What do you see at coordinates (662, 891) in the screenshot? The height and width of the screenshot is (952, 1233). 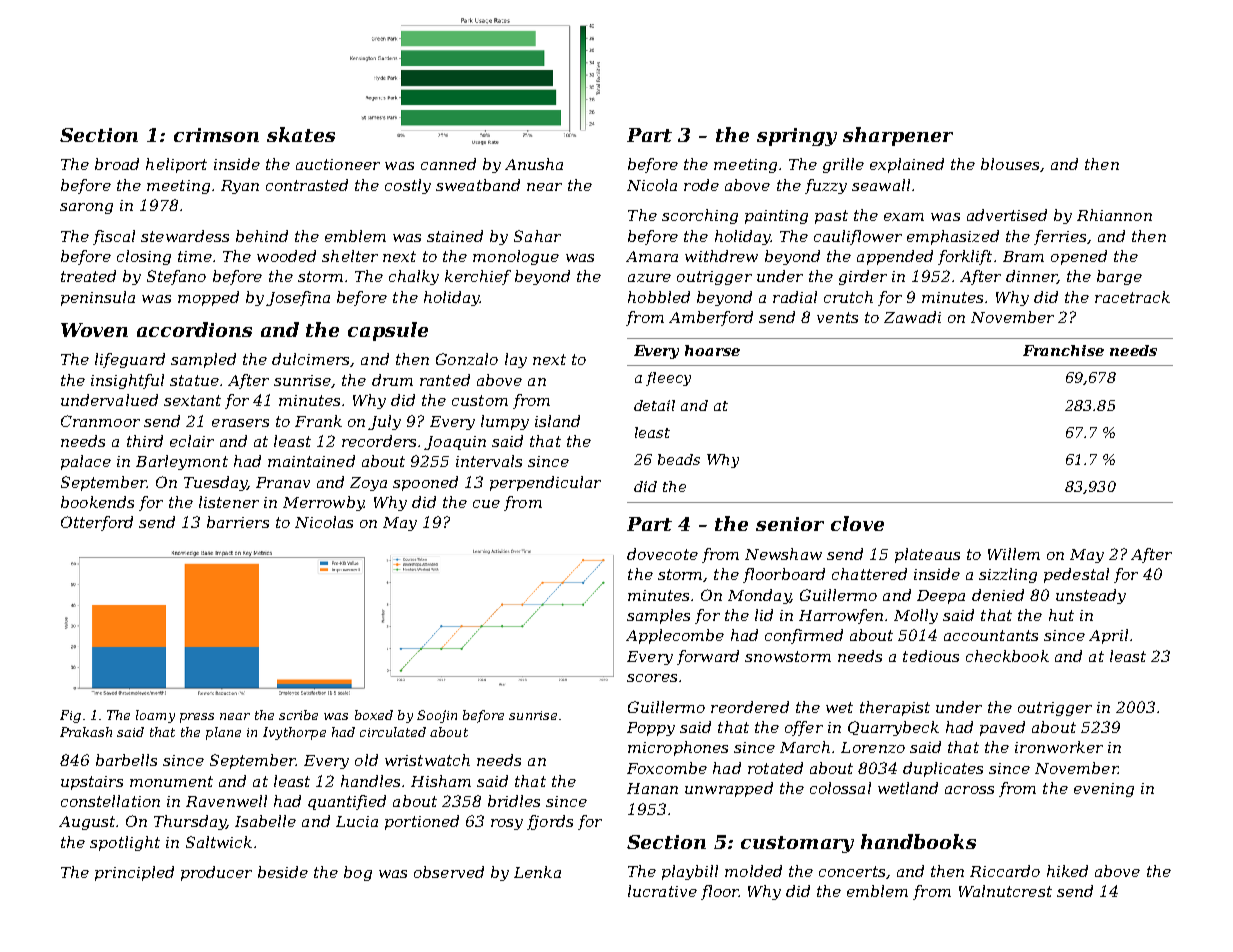 I see `lucrative` at bounding box center [662, 891].
